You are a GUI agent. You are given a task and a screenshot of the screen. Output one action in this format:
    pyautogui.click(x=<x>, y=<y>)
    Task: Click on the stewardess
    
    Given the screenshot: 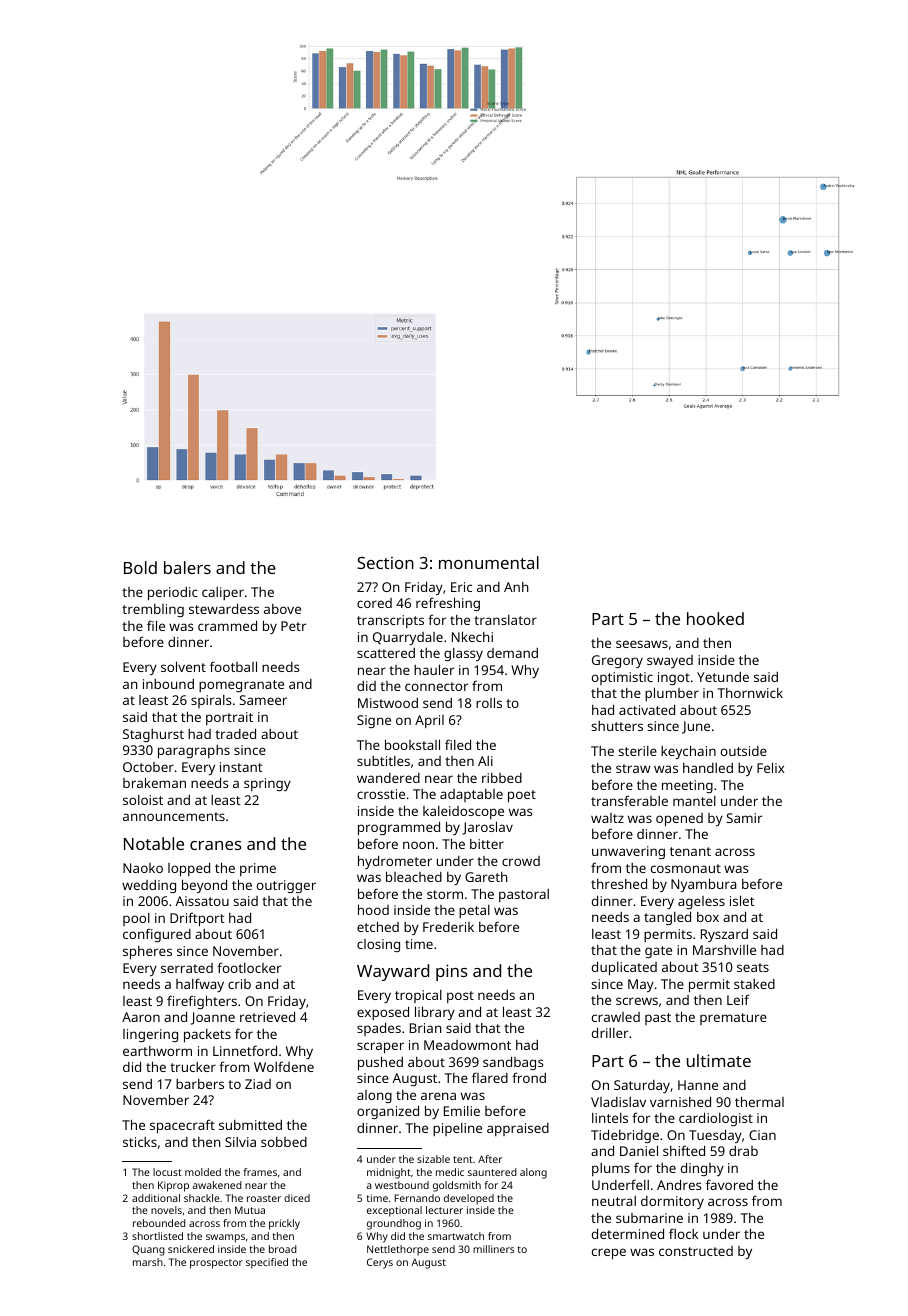 What is the action you would take?
    pyautogui.click(x=224, y=608)
